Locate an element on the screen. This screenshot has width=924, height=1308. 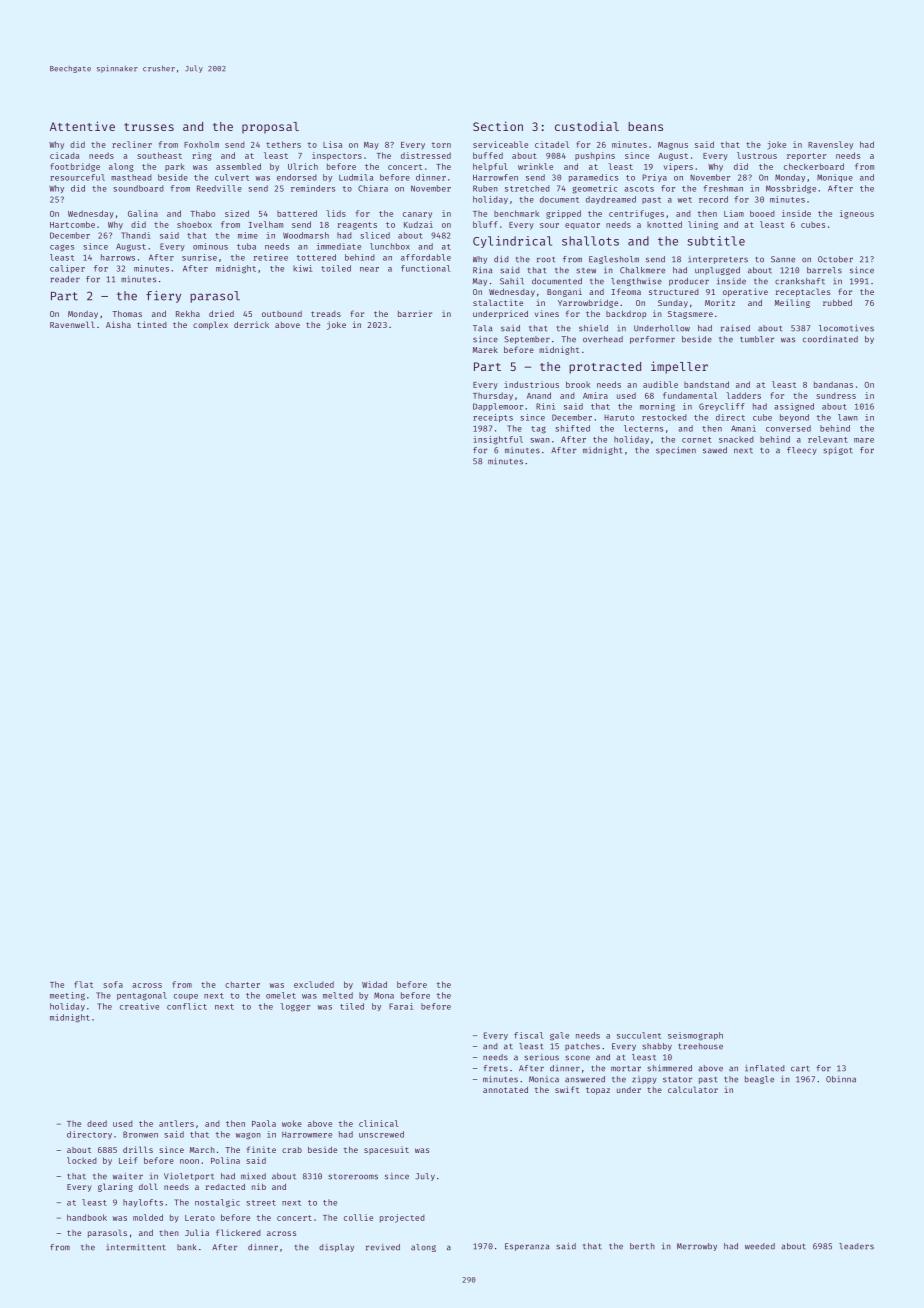
berth is located at coordinates (642, 1246).
